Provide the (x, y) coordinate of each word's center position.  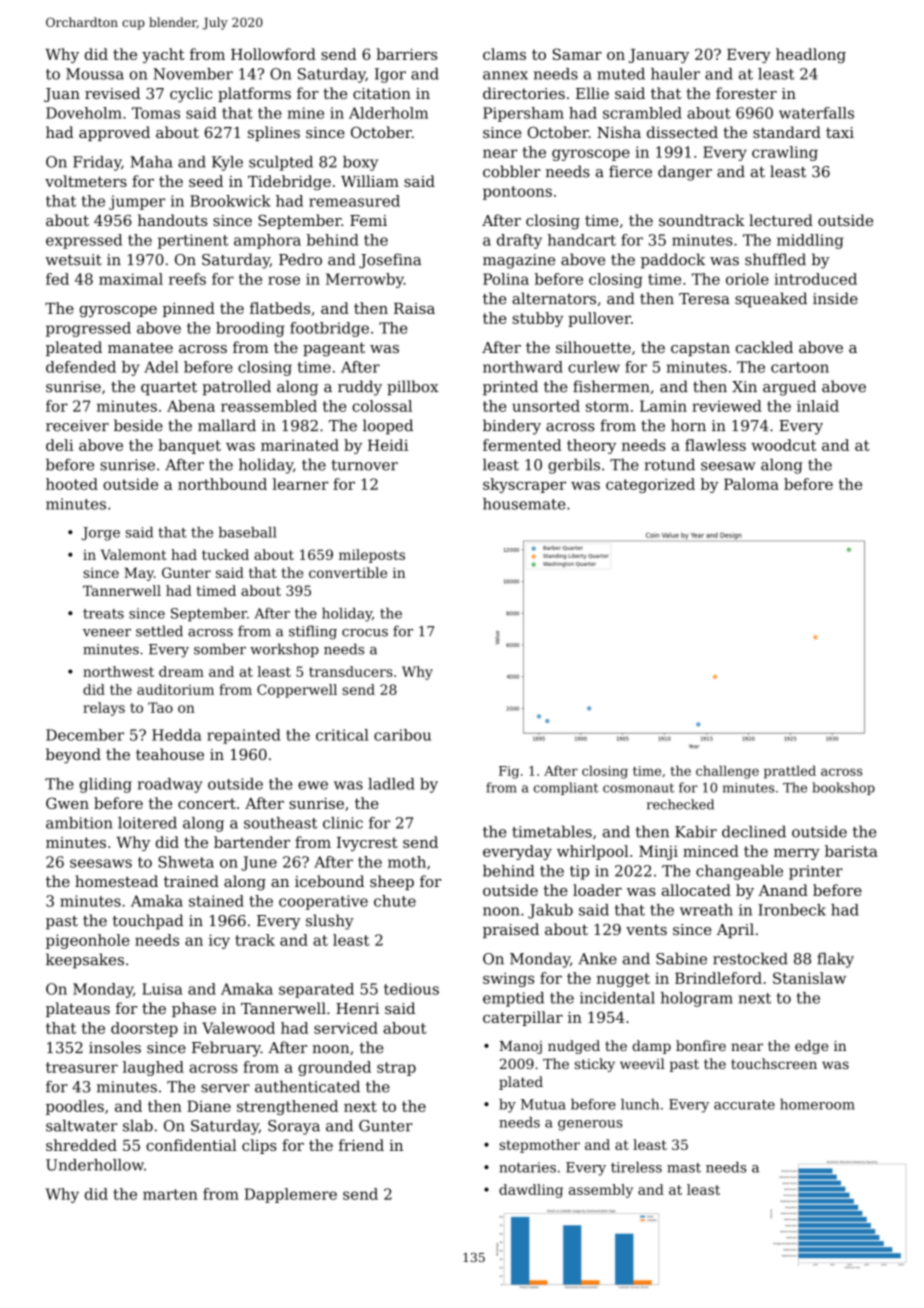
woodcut (783, 445)
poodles (75, 1107)
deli (60, 445)
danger (685, 173)
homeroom (817, 1104)
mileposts (372, 556)
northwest (118, 671)
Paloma (751, 484)
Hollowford (273, 54)
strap (396, 1069)
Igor (390, 75)
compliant (566, 788)
